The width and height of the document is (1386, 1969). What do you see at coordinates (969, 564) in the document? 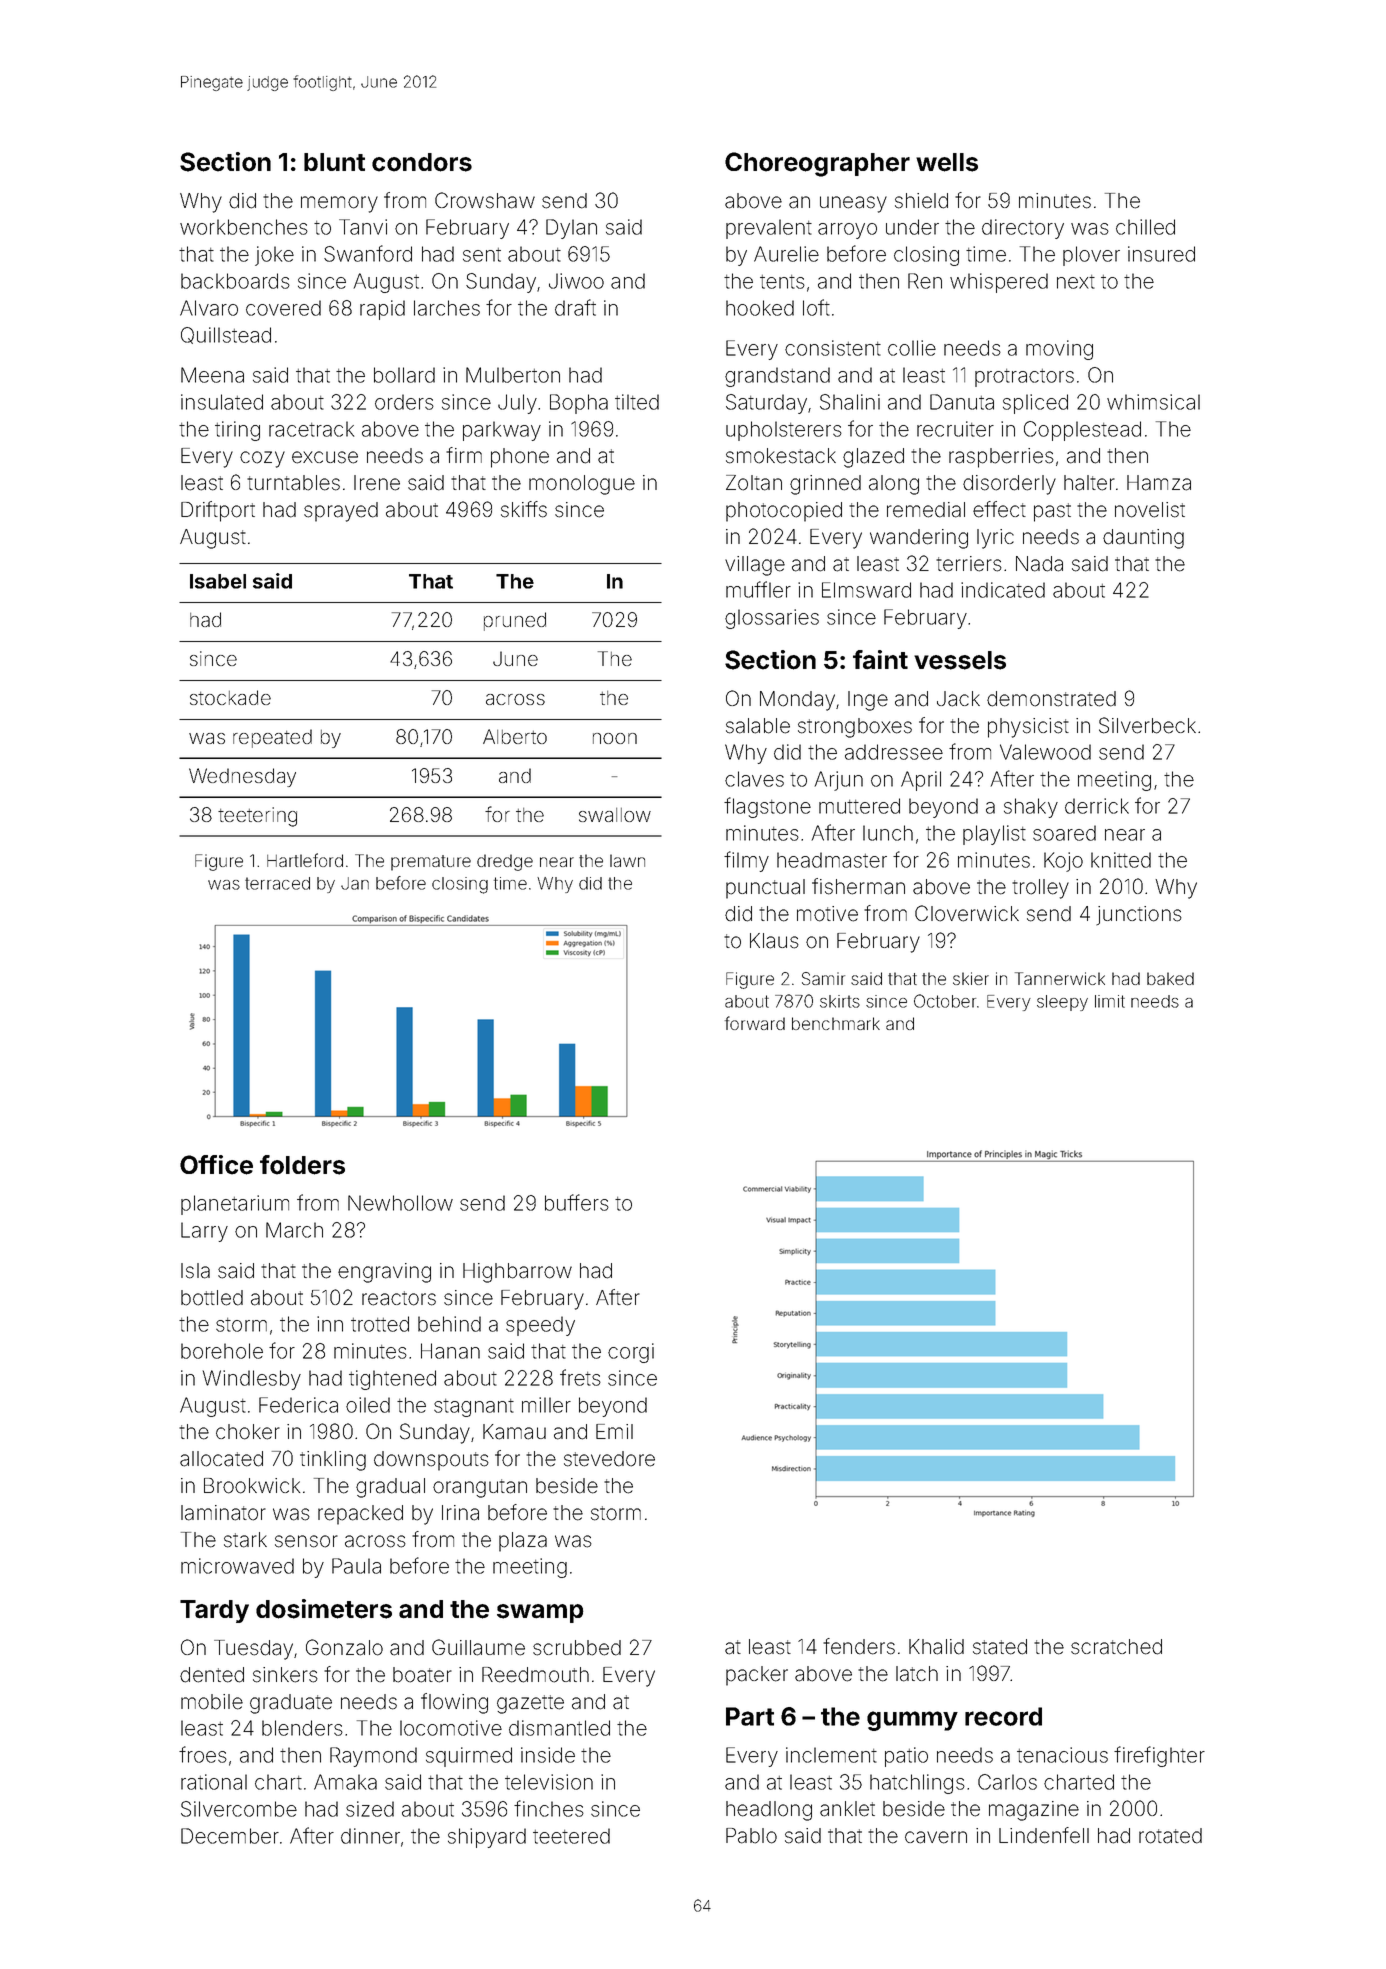
I see `terriers` at bounding box center [969, 564].
